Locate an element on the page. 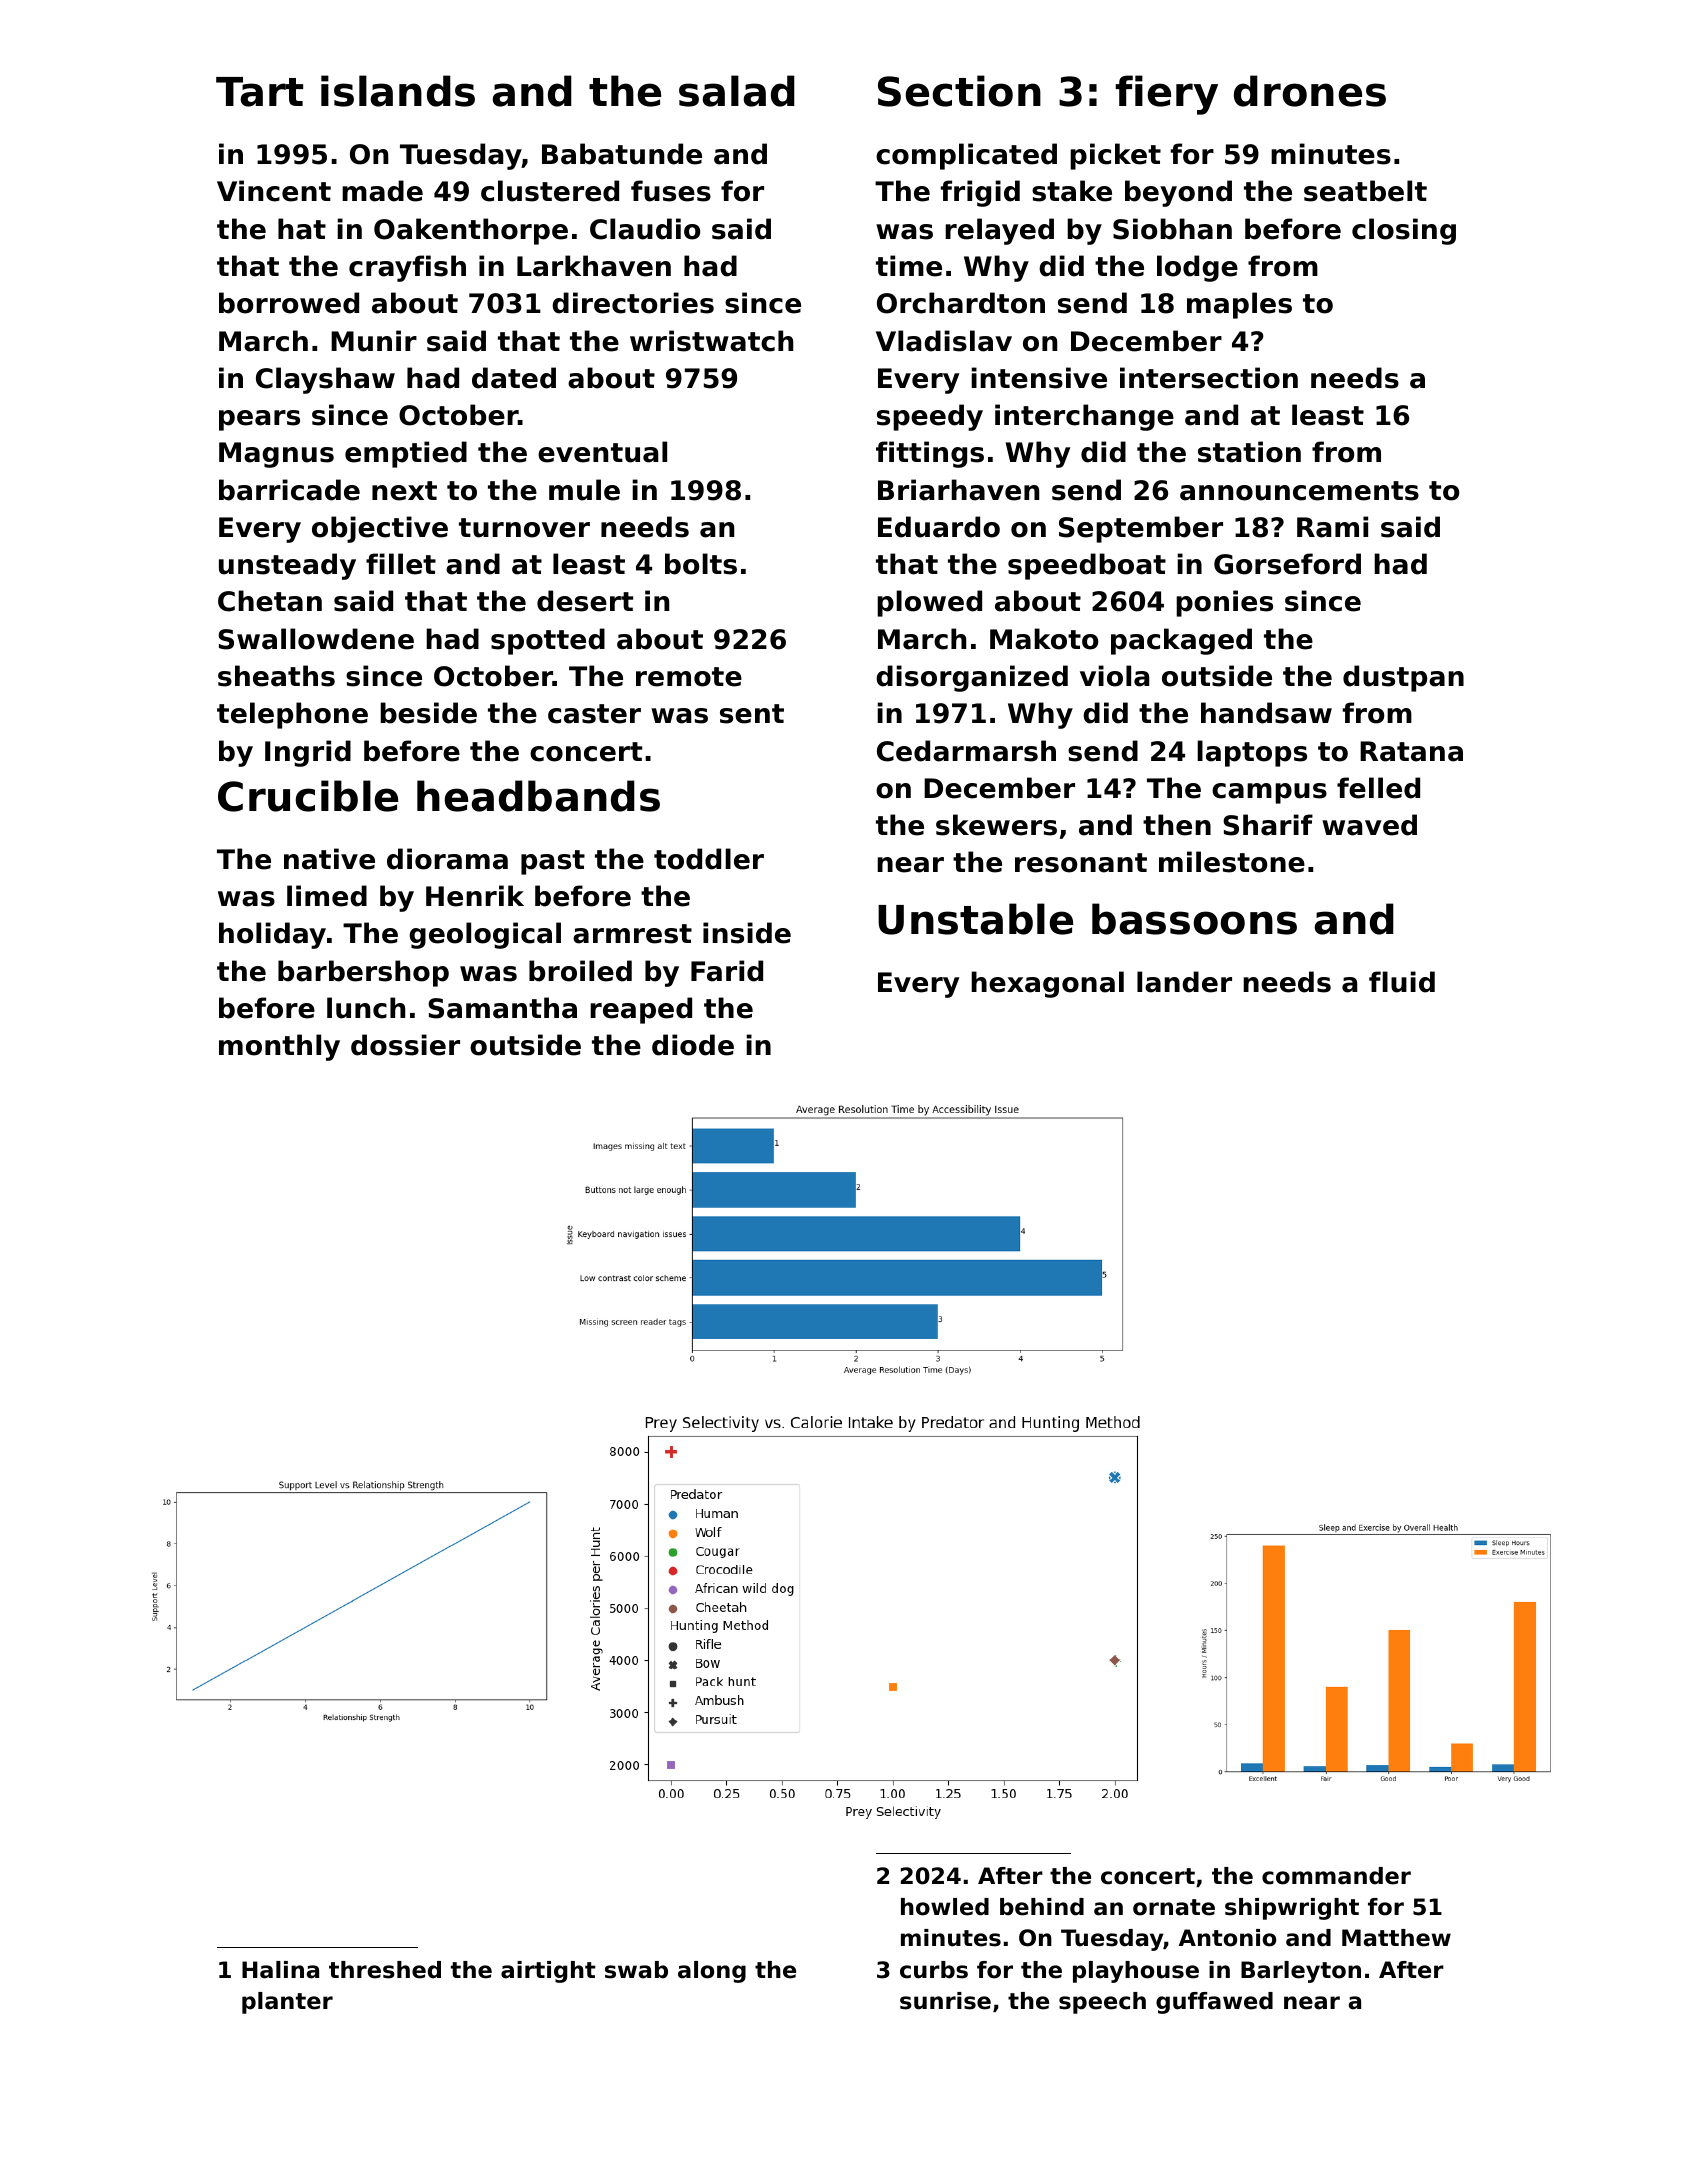 The image size is (1683, 2178). howled is located at coordinates (945, 1907).
